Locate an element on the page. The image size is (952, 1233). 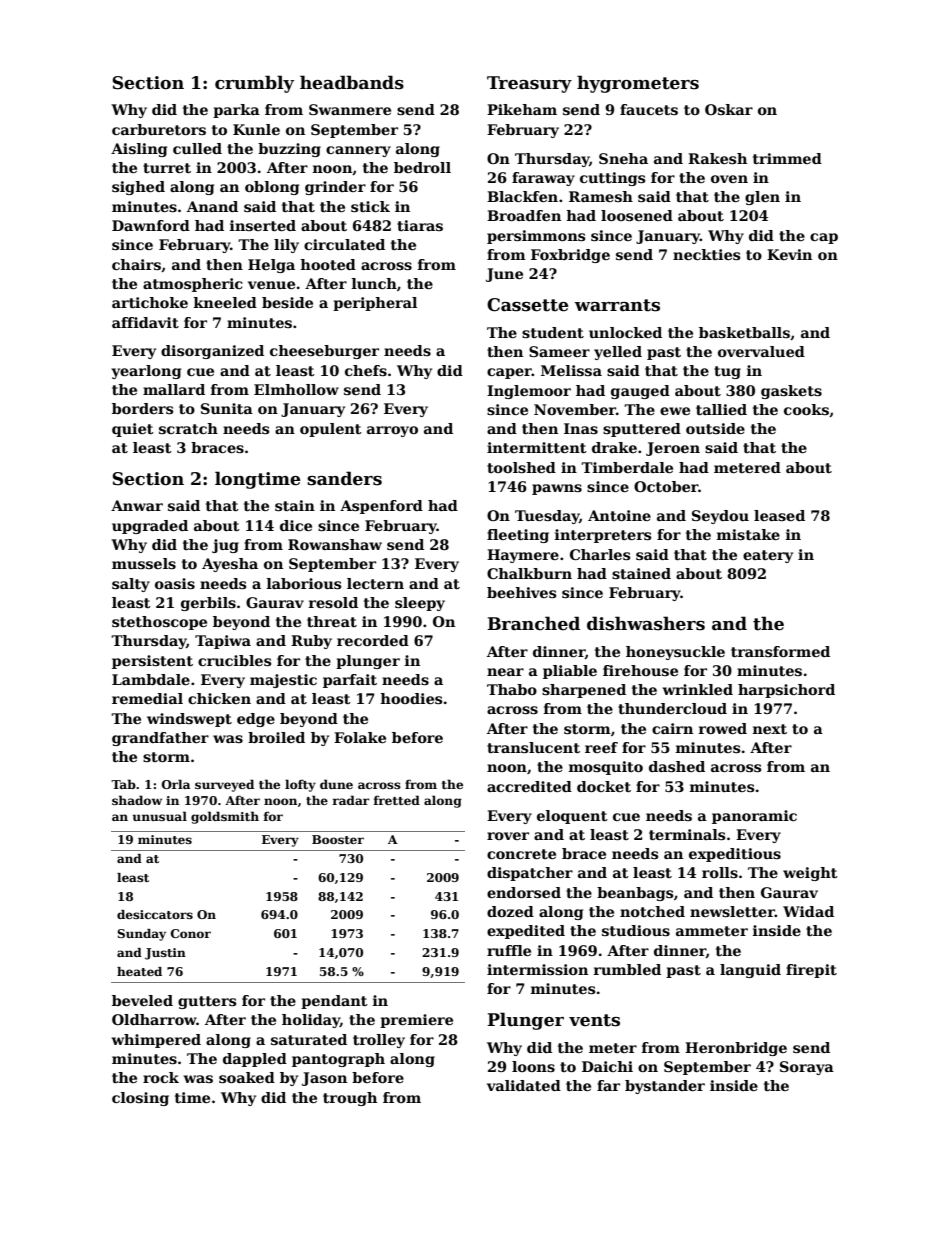
culled is located at coordinates (197, 148).
